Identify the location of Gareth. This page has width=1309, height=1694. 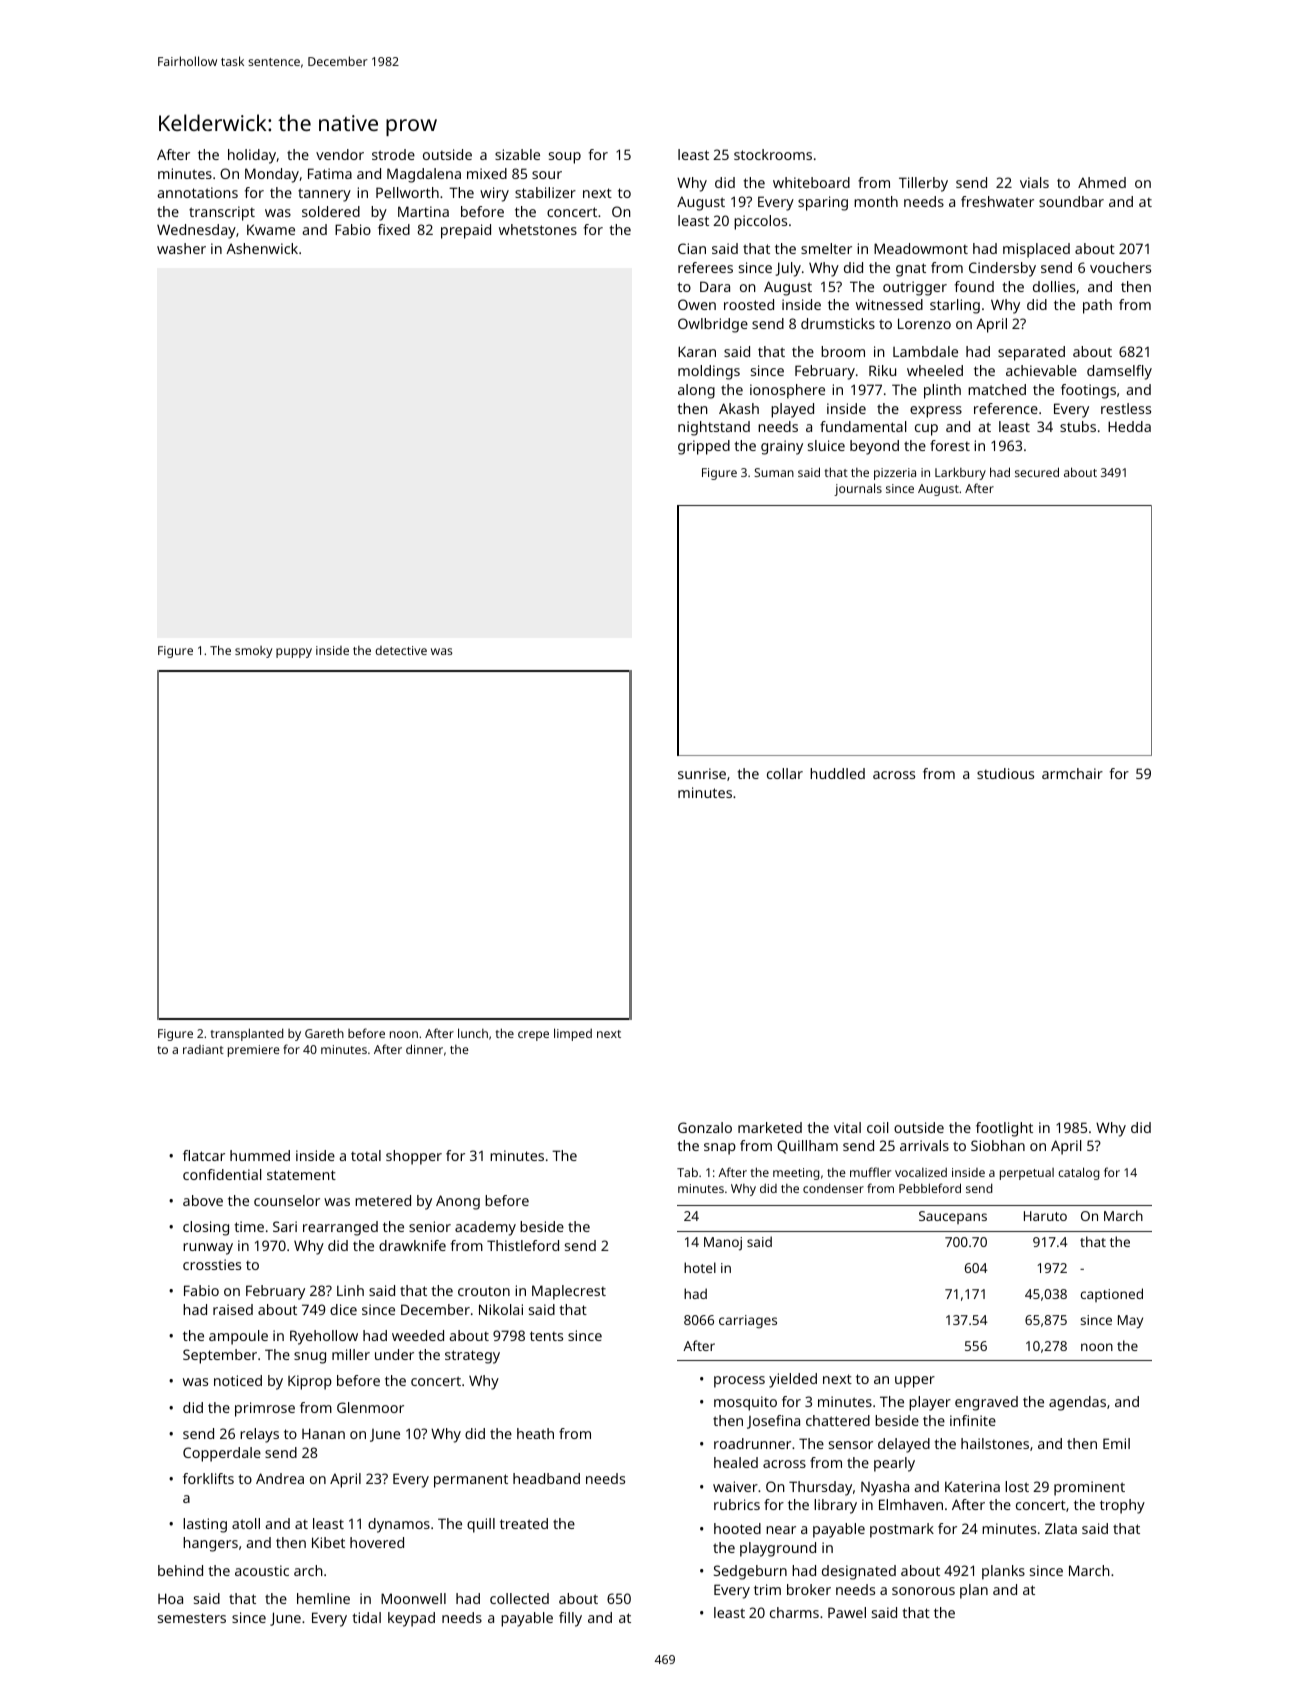
(324, 1033).
